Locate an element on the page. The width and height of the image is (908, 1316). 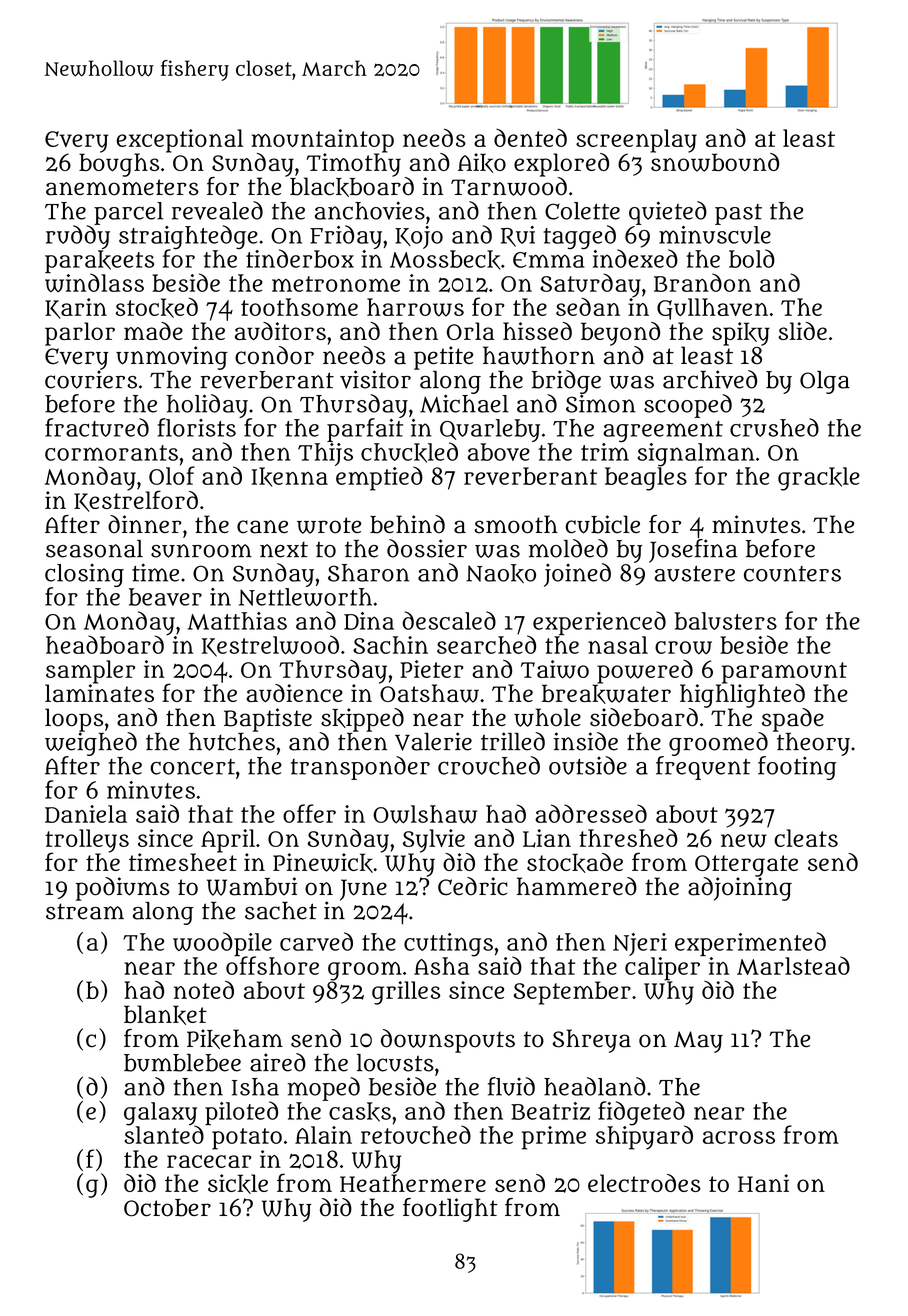
ruddy is located at coordinates (78, 237).
